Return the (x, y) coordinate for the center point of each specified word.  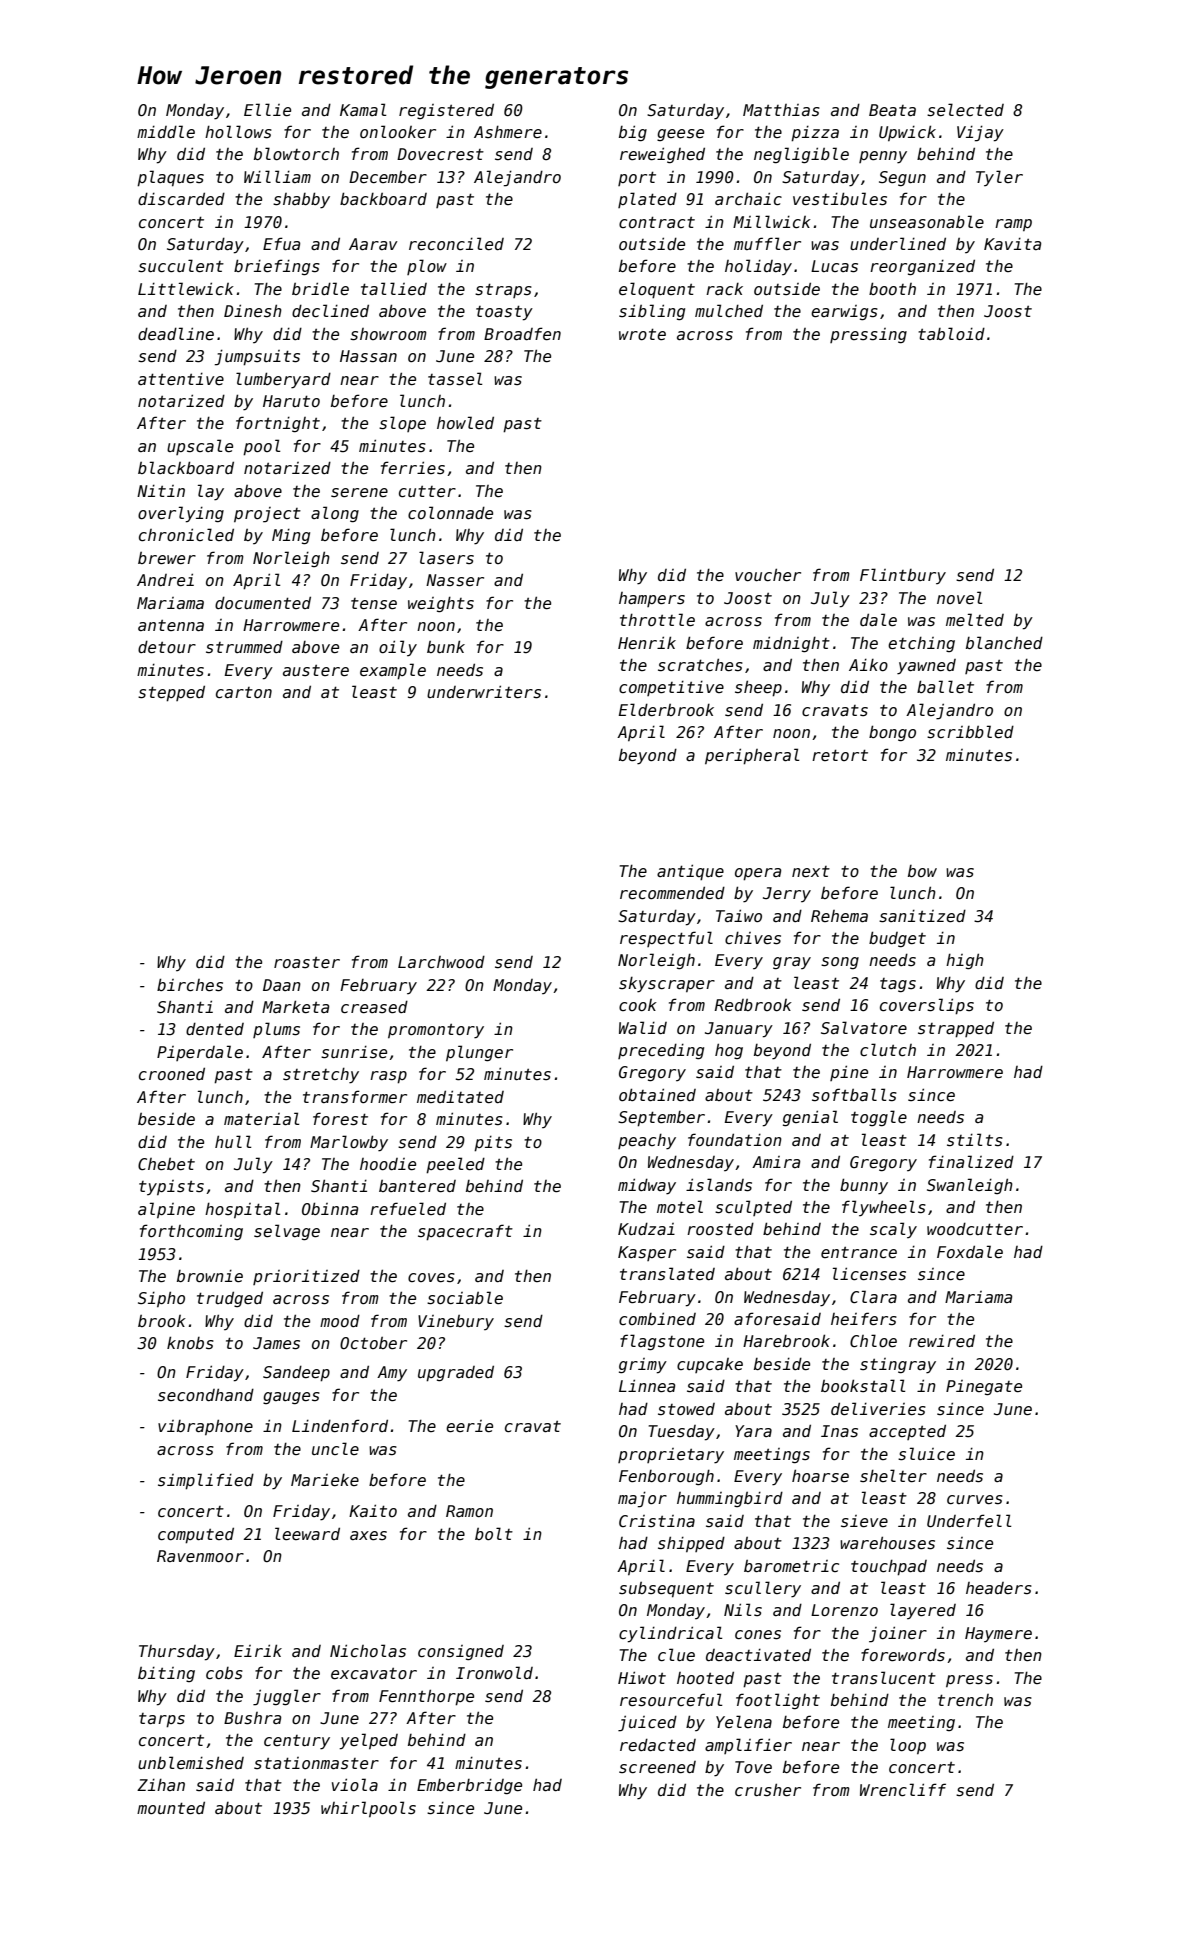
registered (446, 111)
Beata (892, 110)
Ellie (267, 109)
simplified (206, 1481)
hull (233, 1141)
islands (719, 1185)
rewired (942, 1340)
